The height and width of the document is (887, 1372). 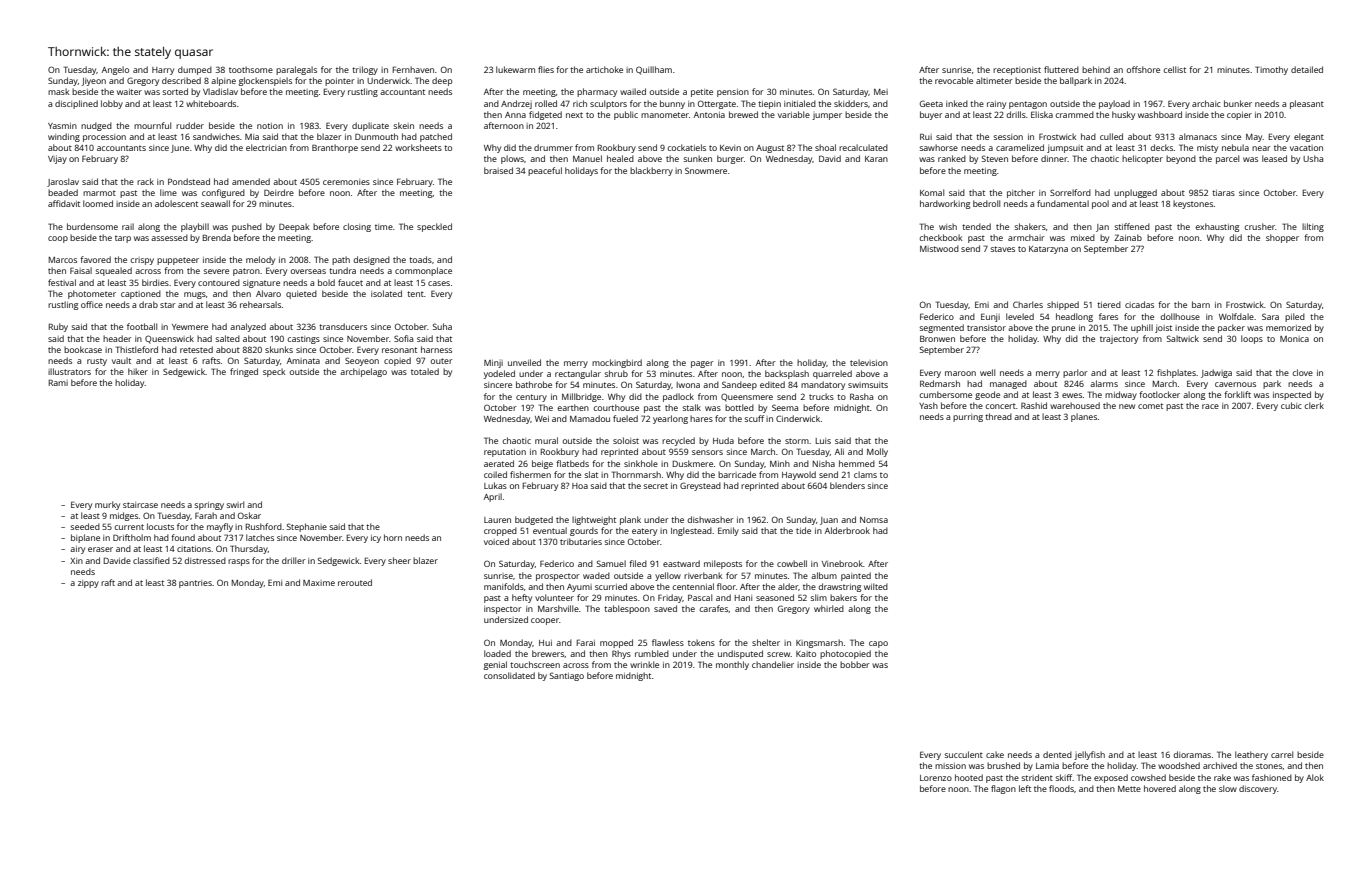 What do you see at coordinates (77, 550) in the document?
I see `airy` at bounding box center [77, 550].
